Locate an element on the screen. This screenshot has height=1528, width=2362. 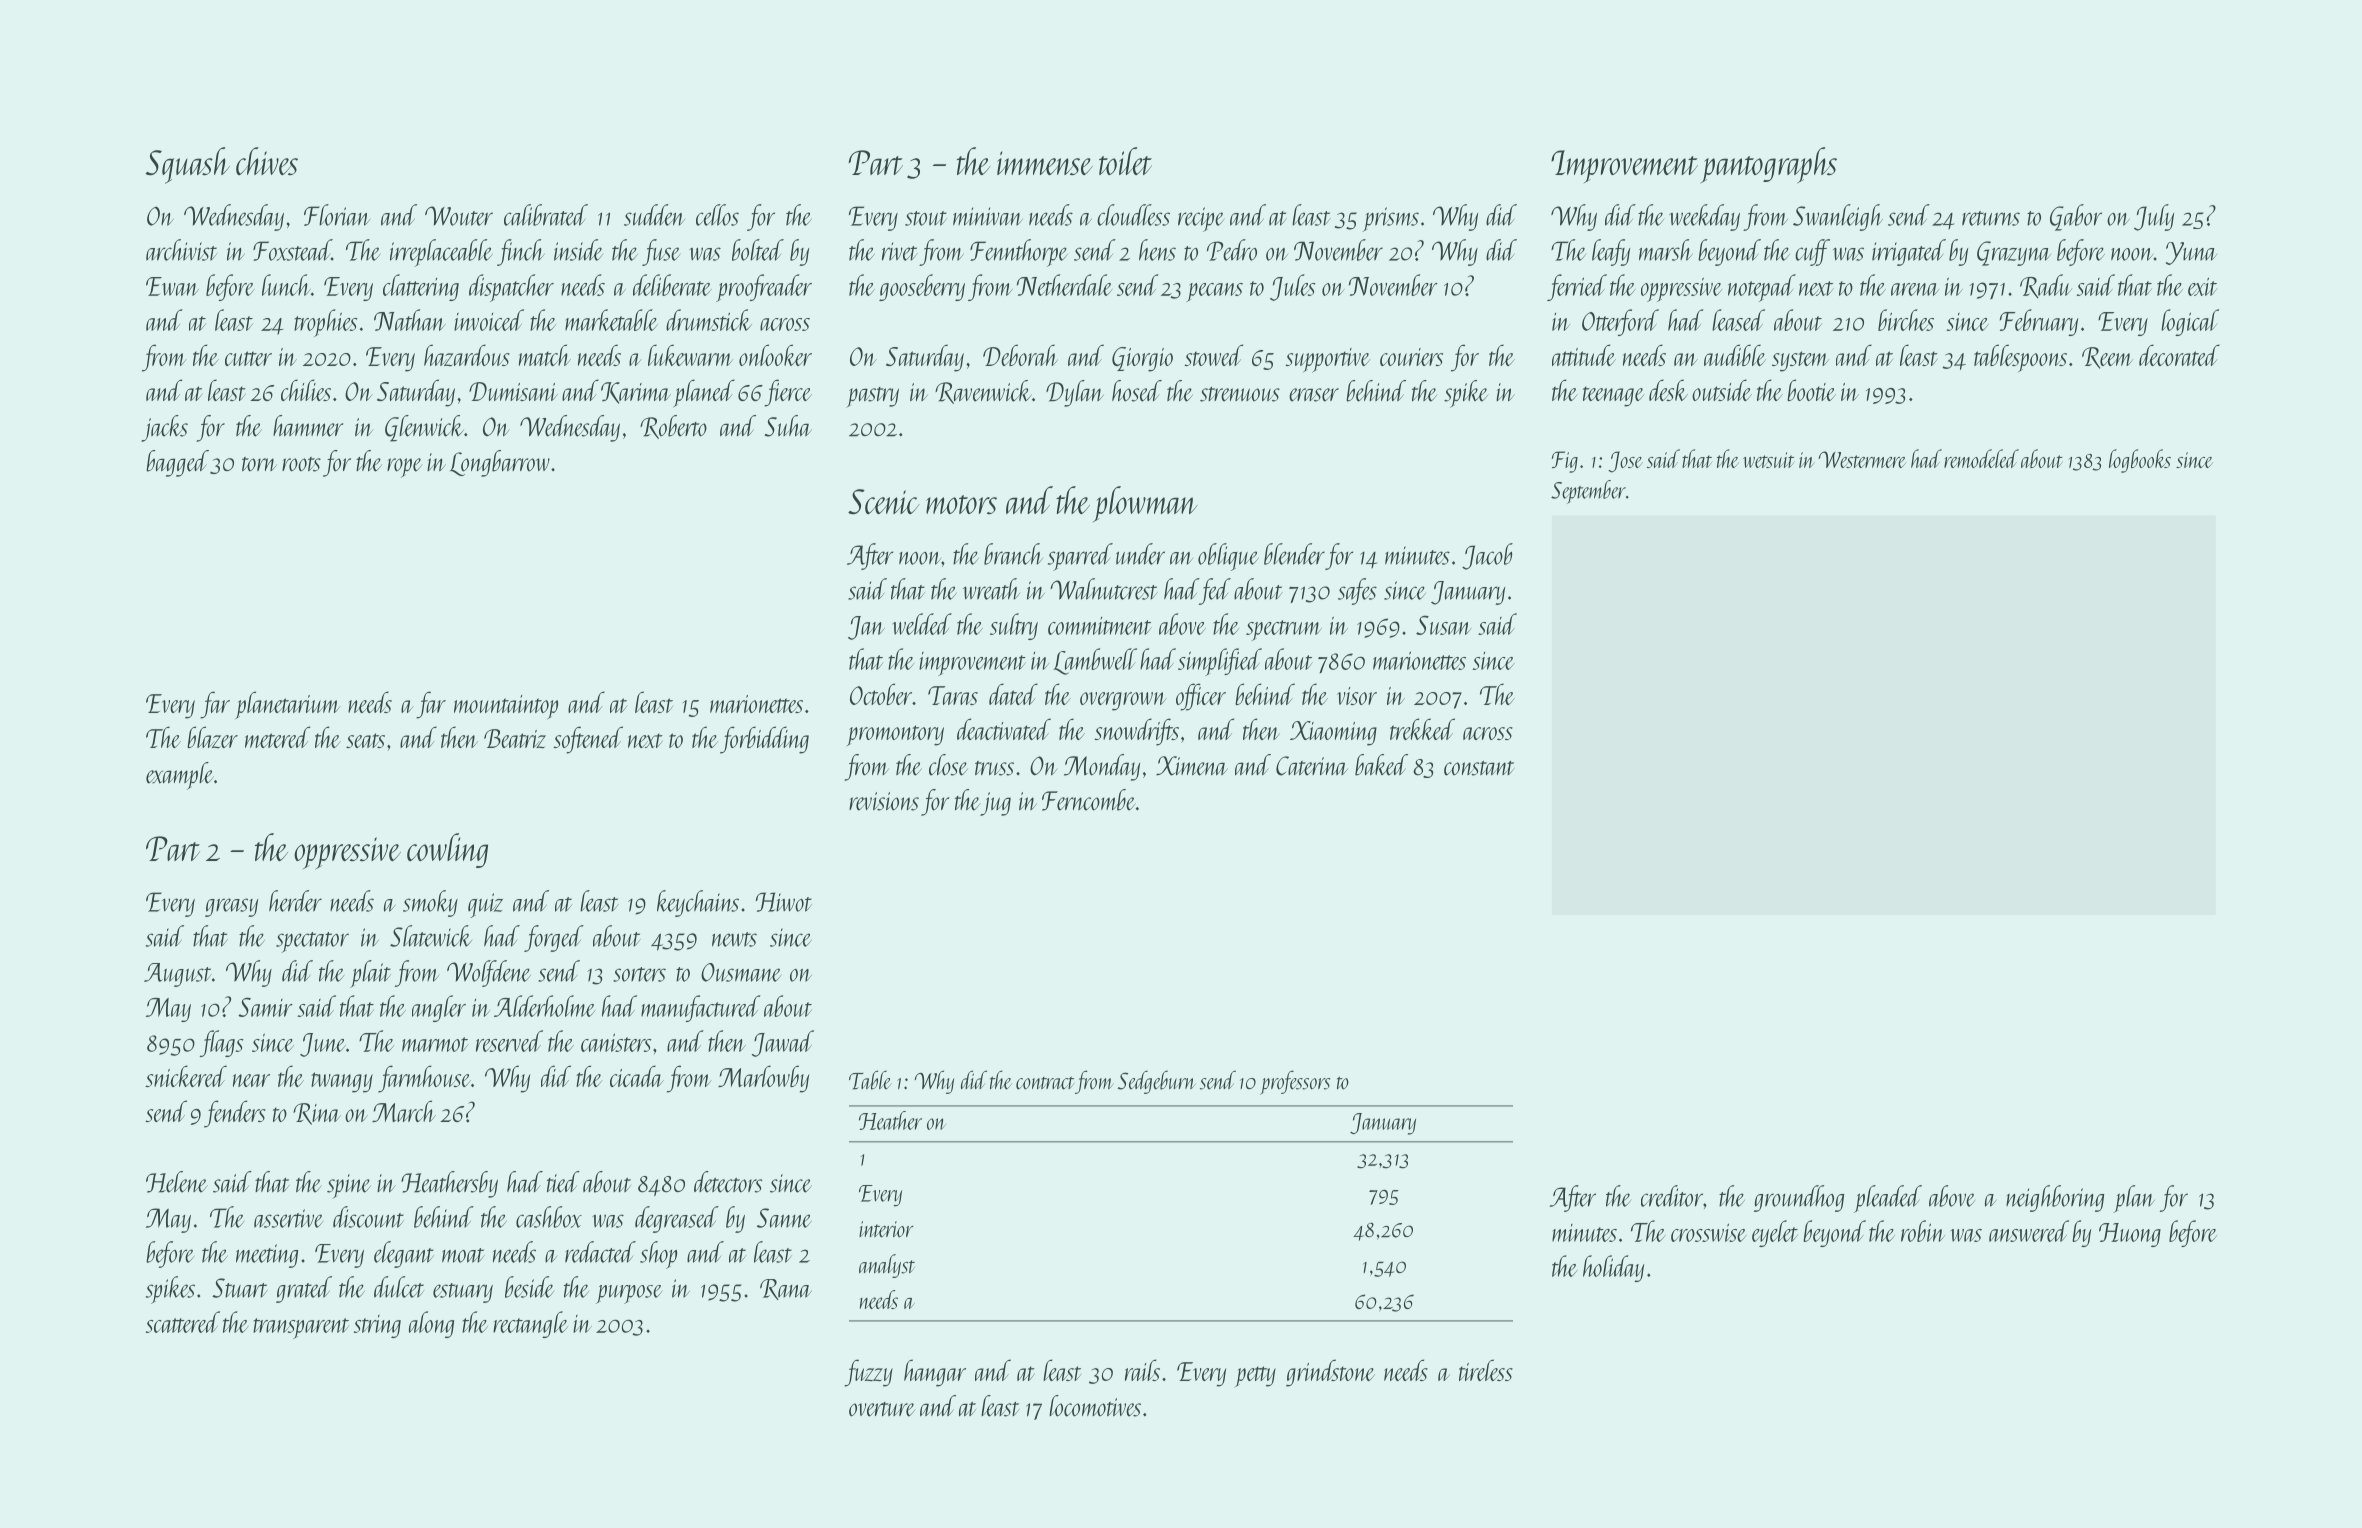
pantographs is located at coordinates (1768, 165).
